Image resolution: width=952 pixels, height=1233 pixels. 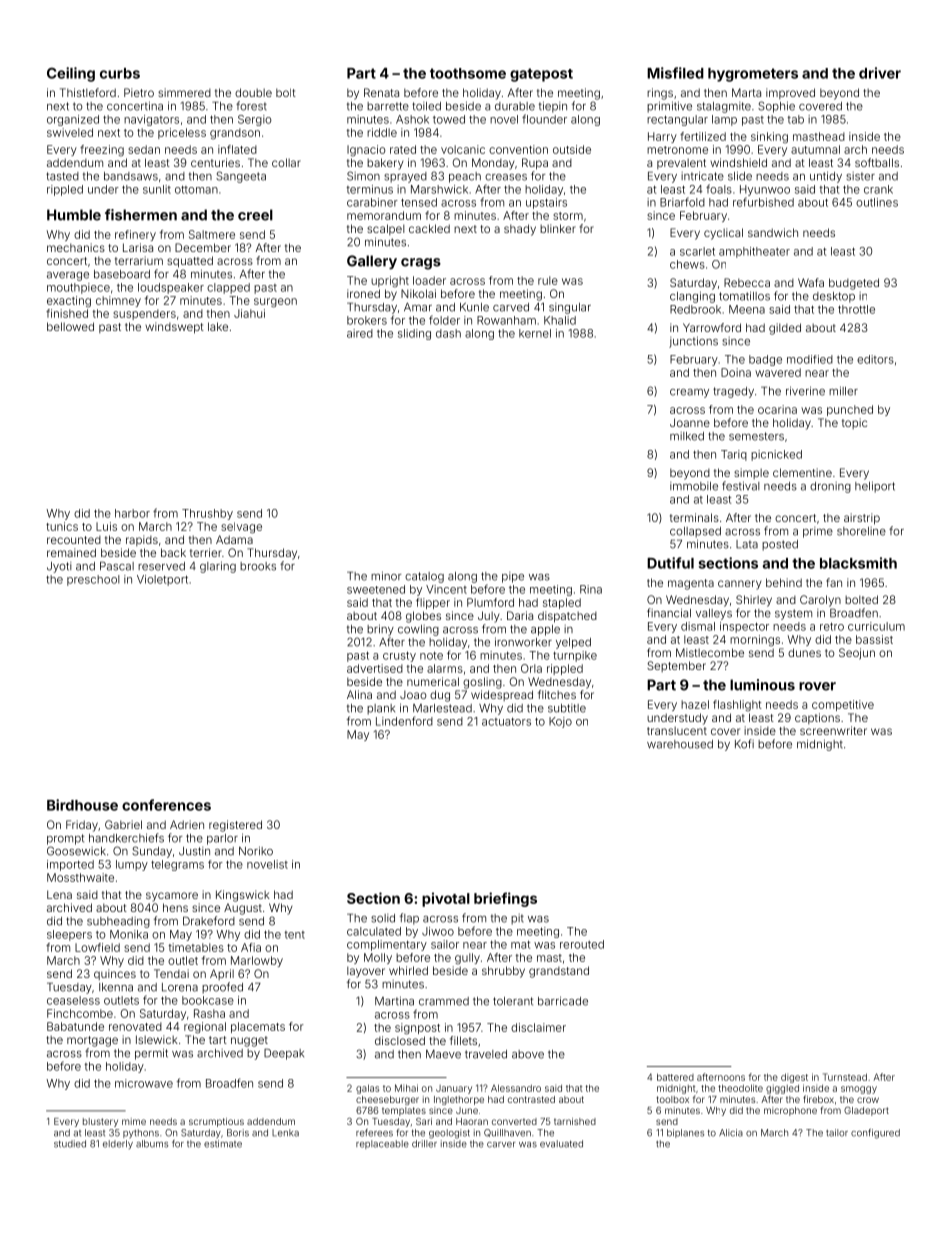 I want to click on loader, so click(x=429, y=280).
